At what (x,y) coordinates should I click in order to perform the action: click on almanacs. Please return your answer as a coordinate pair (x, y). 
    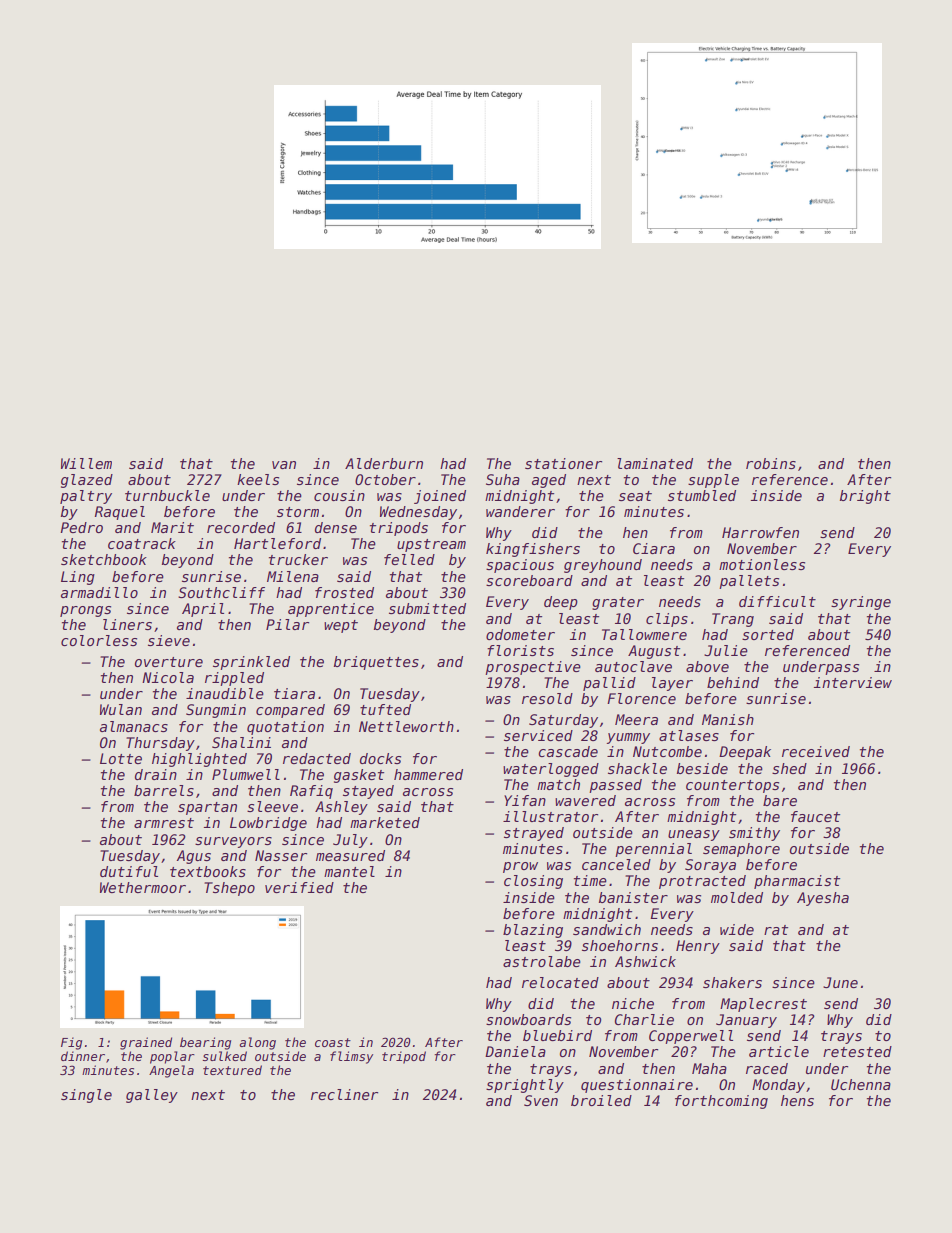
    Looking at the image, I should click on (134, 726).
